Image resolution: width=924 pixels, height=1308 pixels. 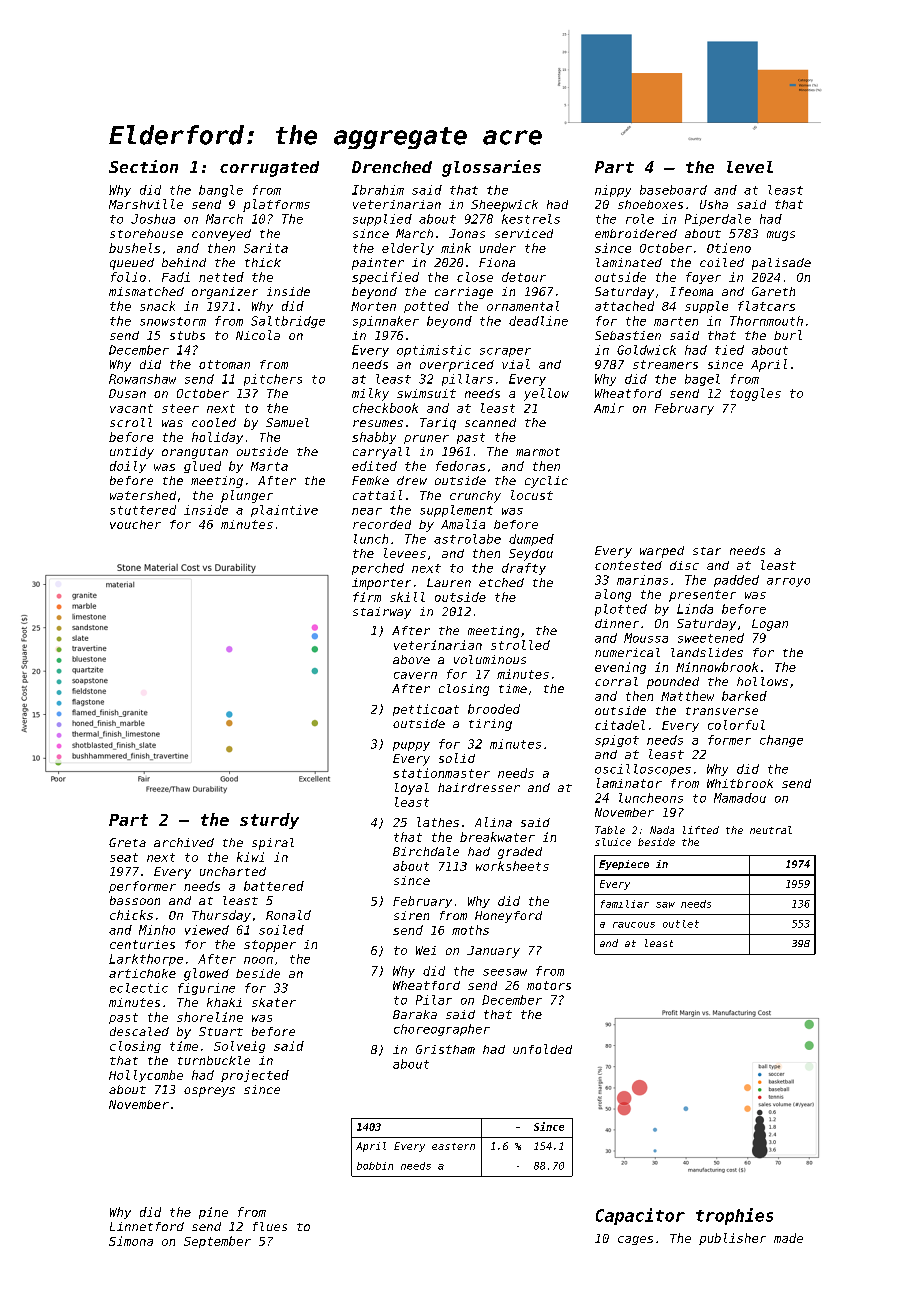 I want to click on thick, so click(x=263, y=262).
